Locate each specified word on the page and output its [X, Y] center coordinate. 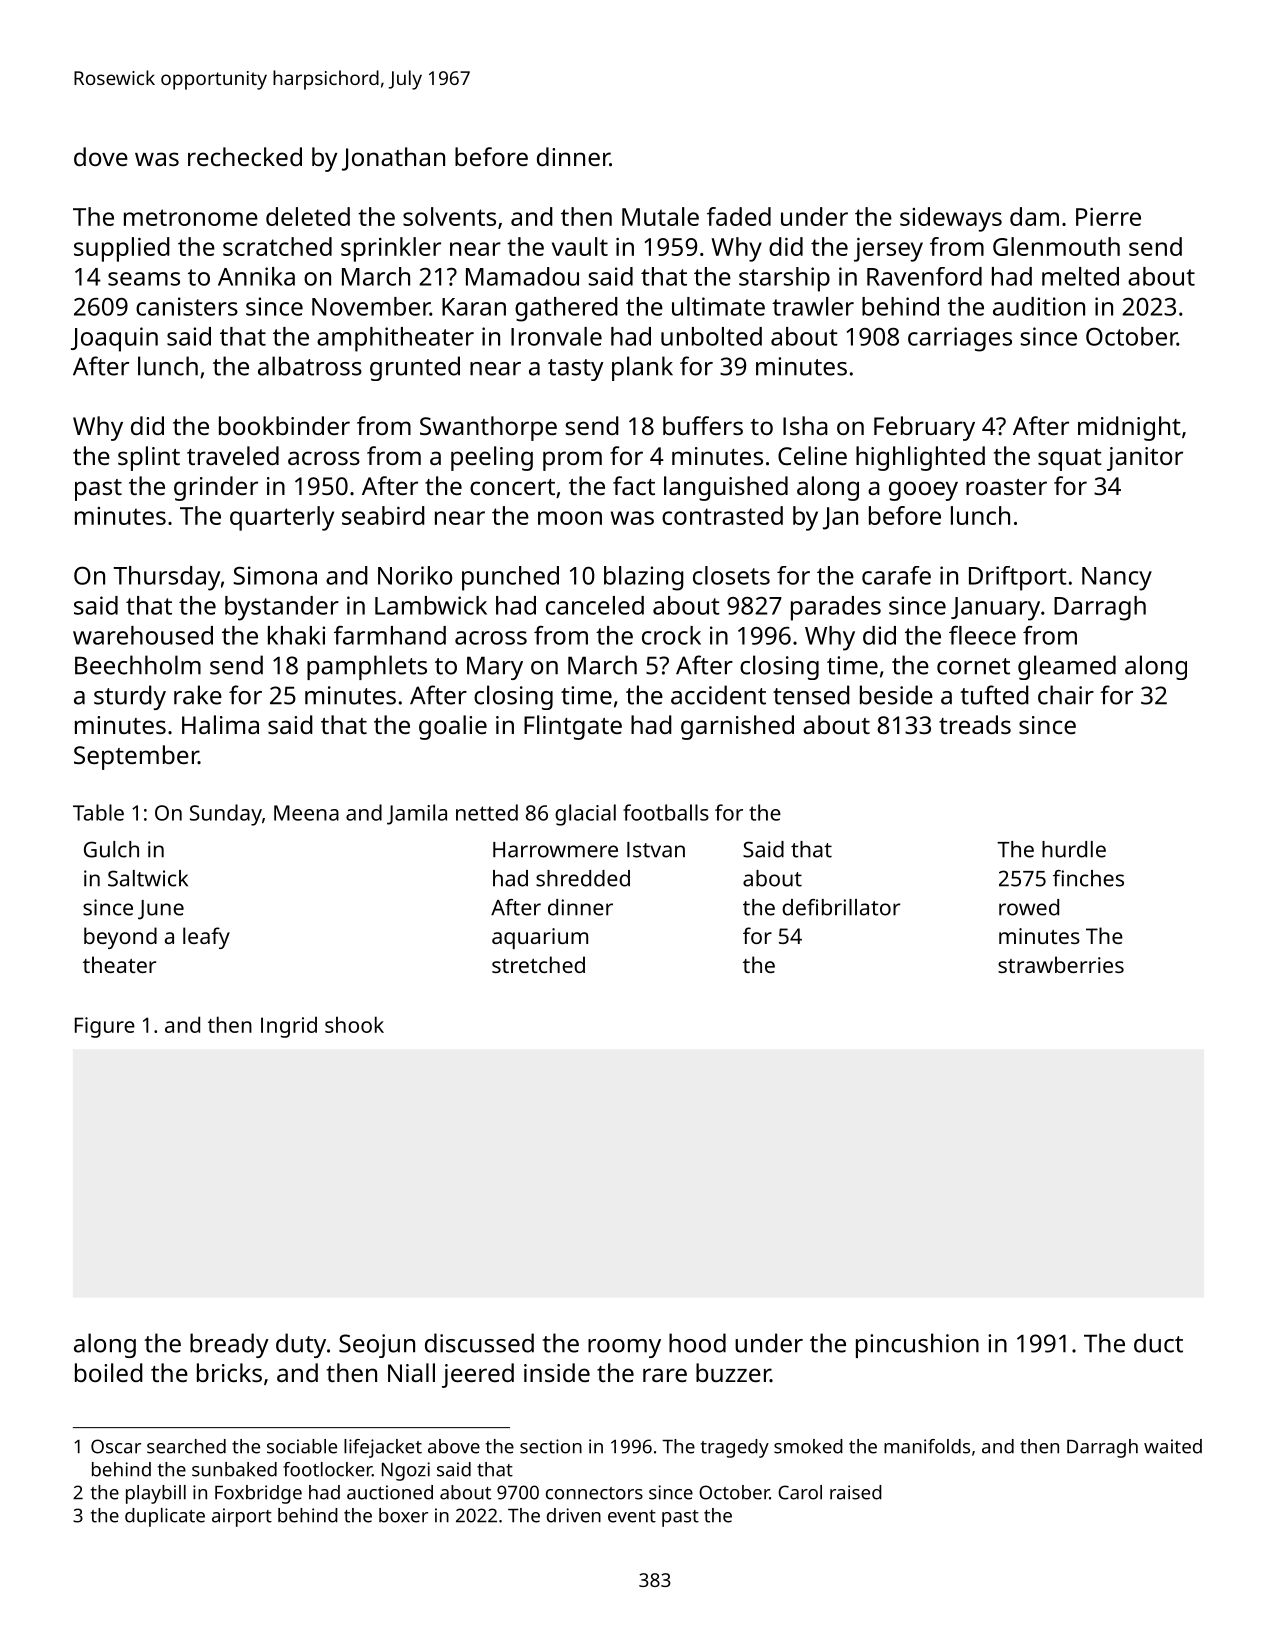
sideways [951, 219]
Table [98, 812]
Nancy [1117, 579]
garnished [737, 727]
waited [1173, 1446]
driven [574, 1515]
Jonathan [393, 159]
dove [101, 156]
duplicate [165, 1517]
